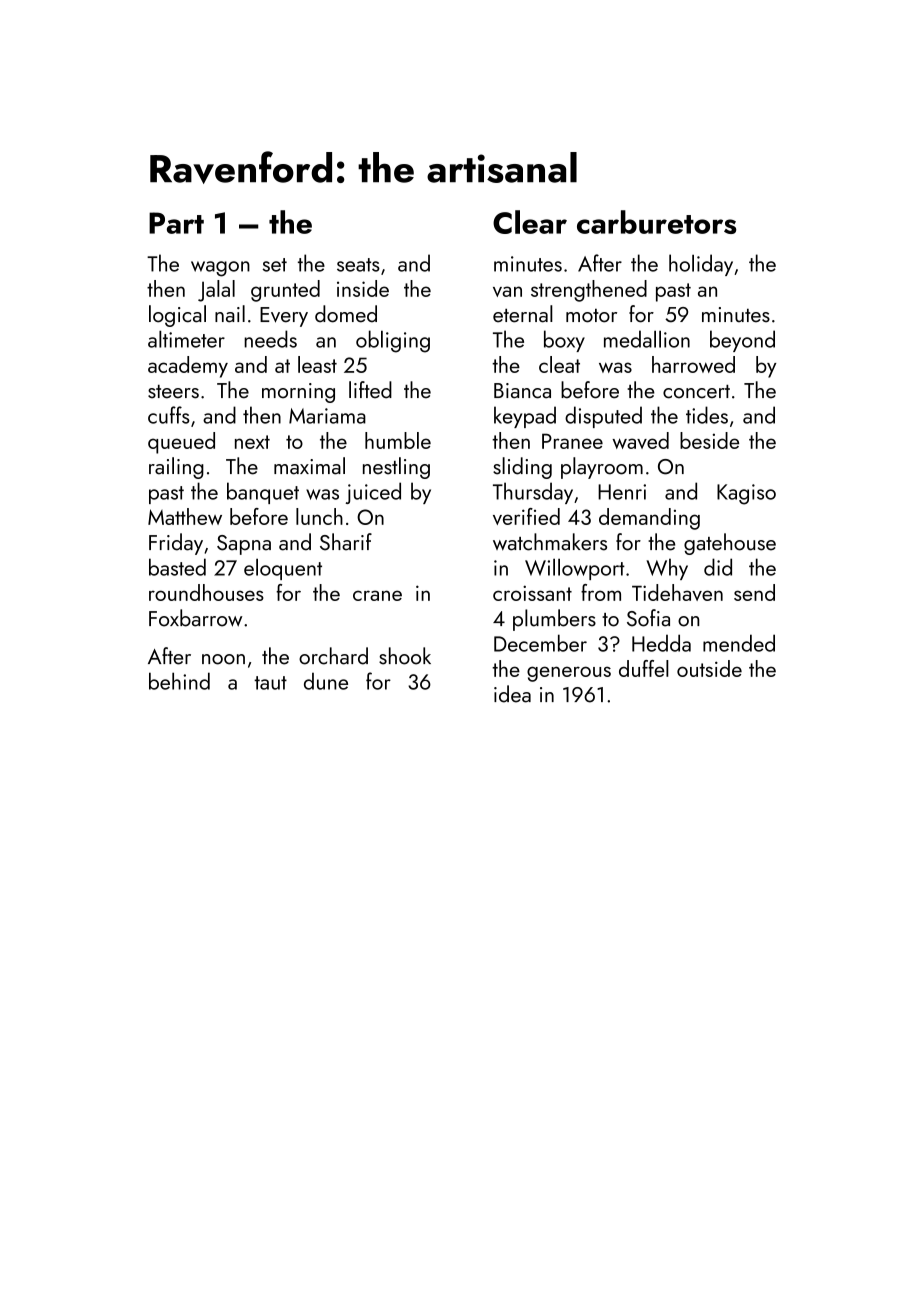 Image resolution: width=924 pixels, height=1311 pixels. What do you see at coordinates (677, 592) in the image?
I see `Tidehaven` at bounding box center [677, 592].
